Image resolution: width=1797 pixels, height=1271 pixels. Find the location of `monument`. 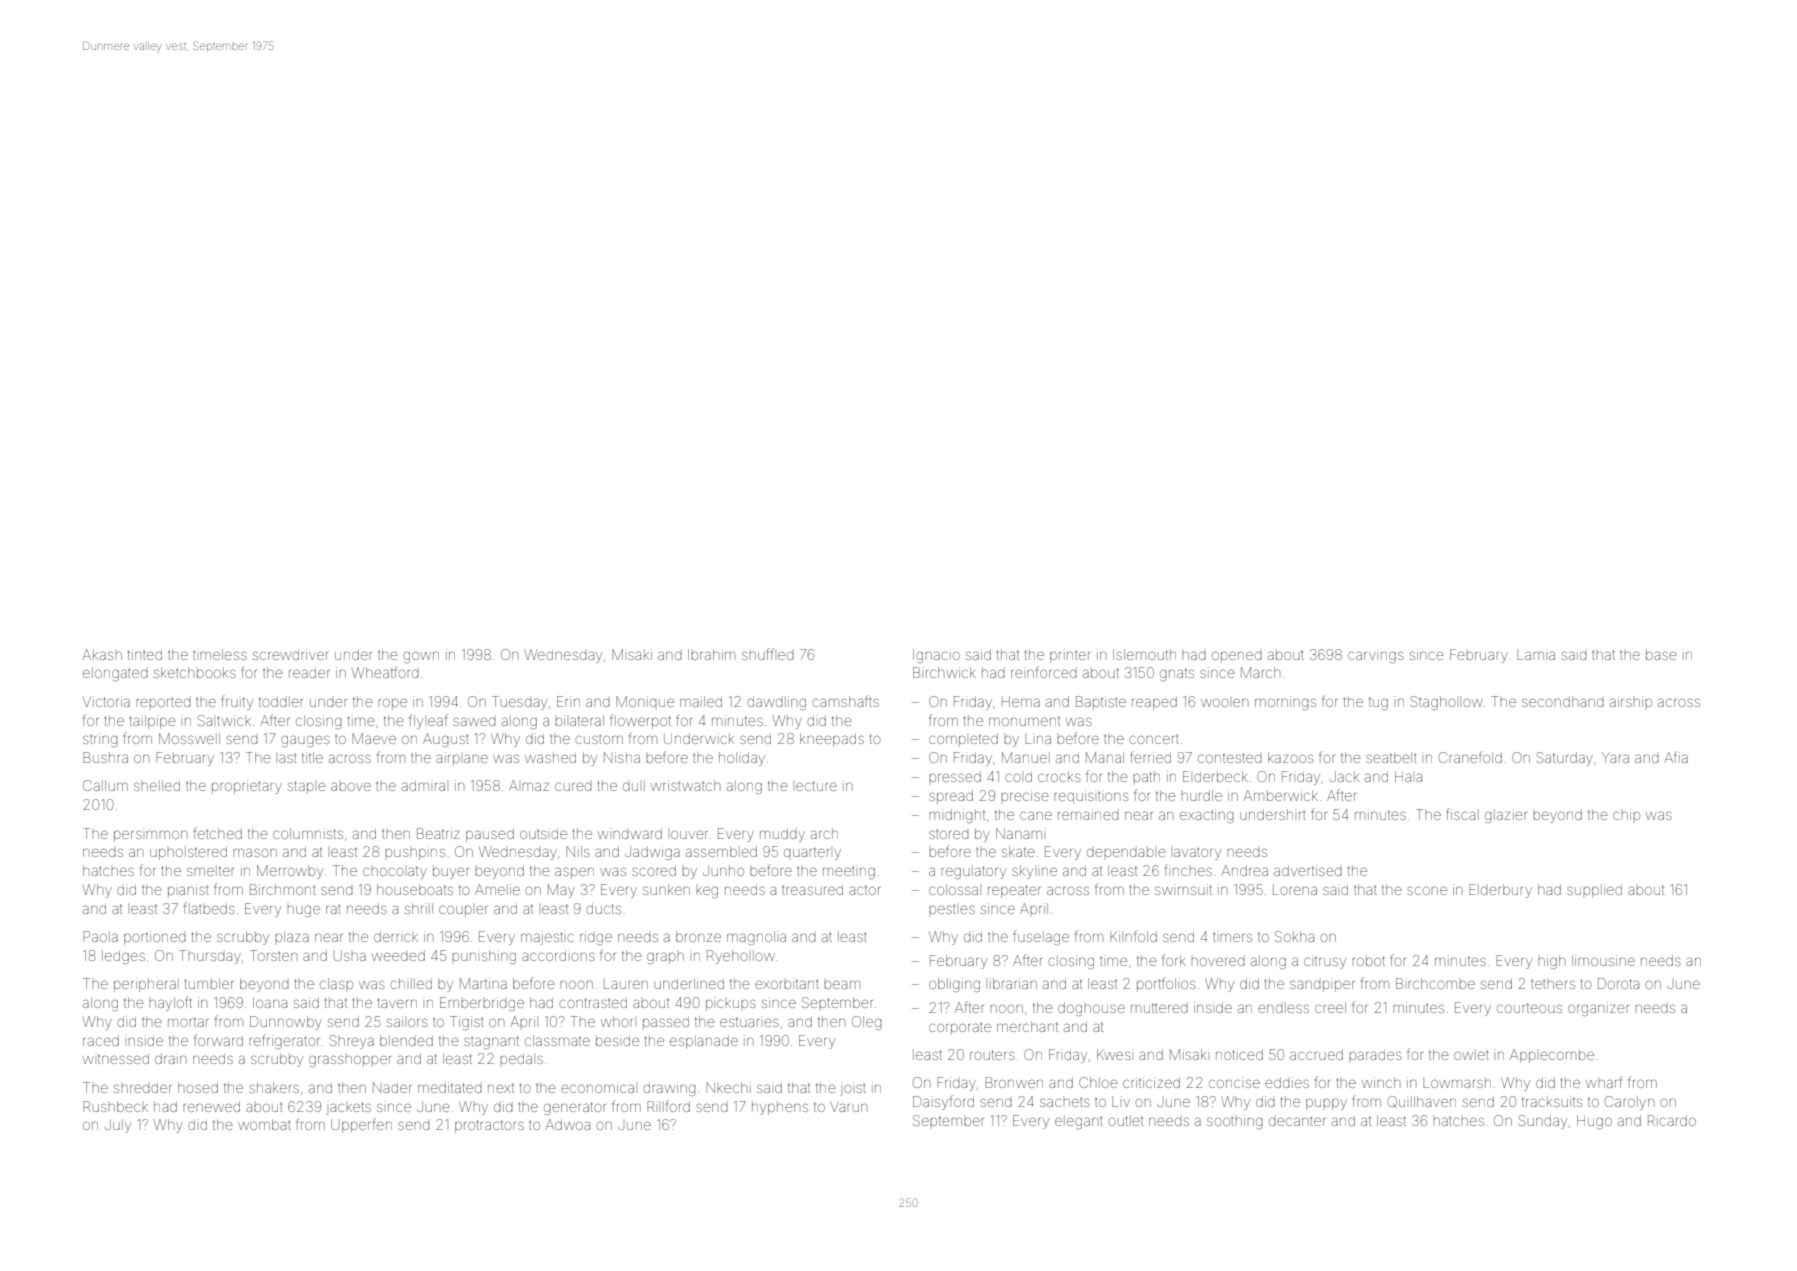

monument is located at coordinates (1024, 721).
